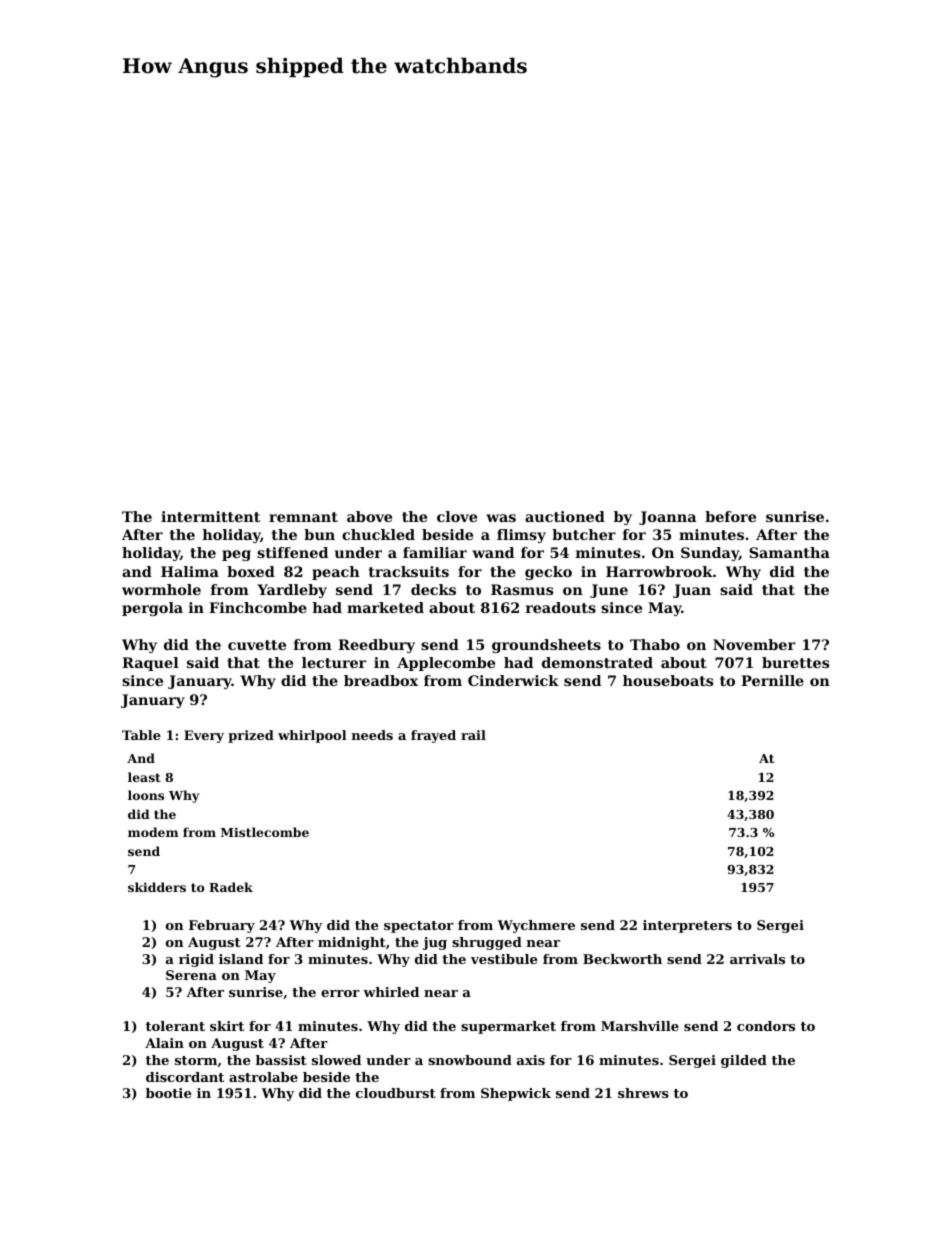 This screenshot has height=1233, width=952. I want to click on peach, so click(336, 573).
